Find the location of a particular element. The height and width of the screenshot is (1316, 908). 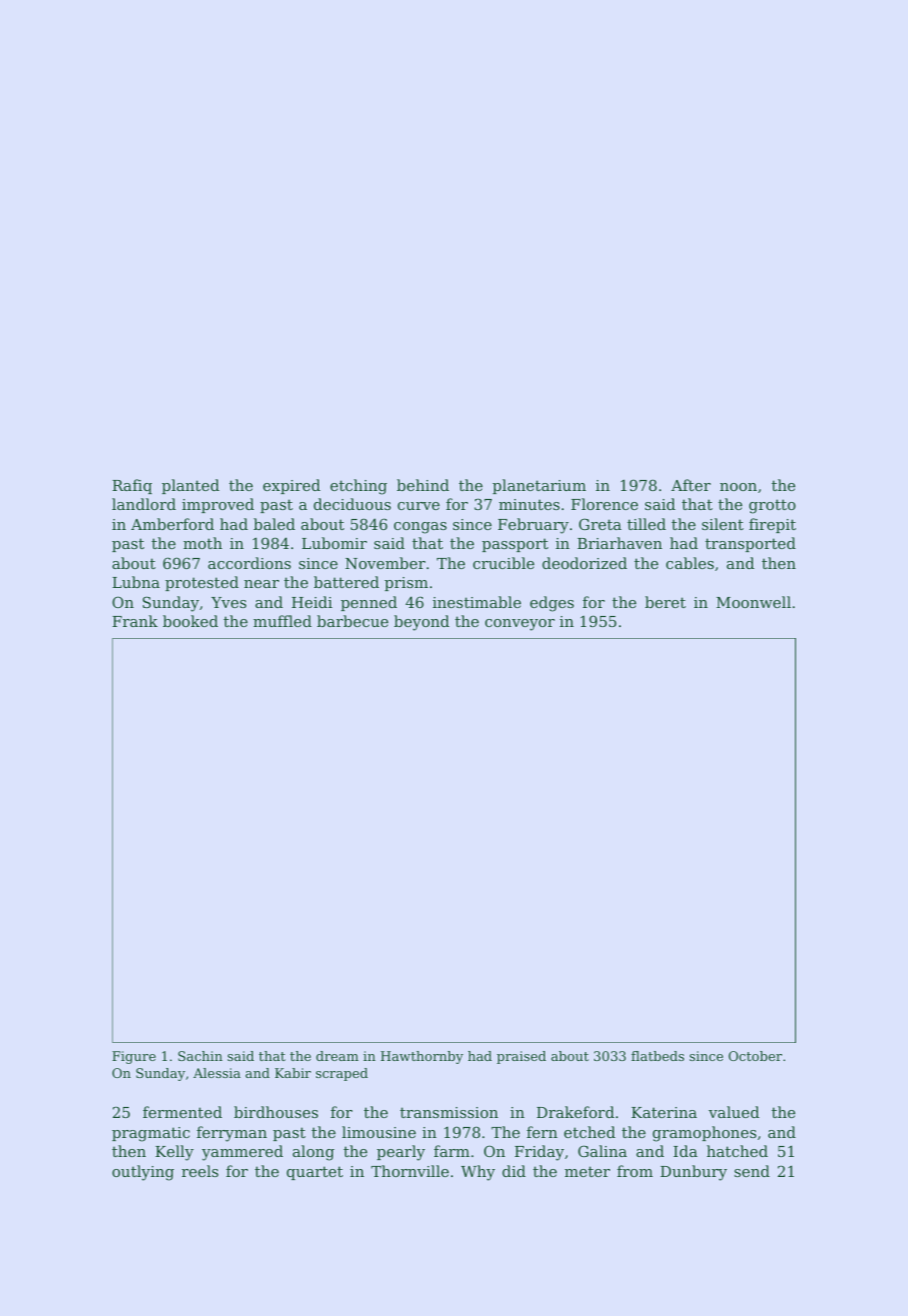

meter is located at coordinates (587, 1171).
